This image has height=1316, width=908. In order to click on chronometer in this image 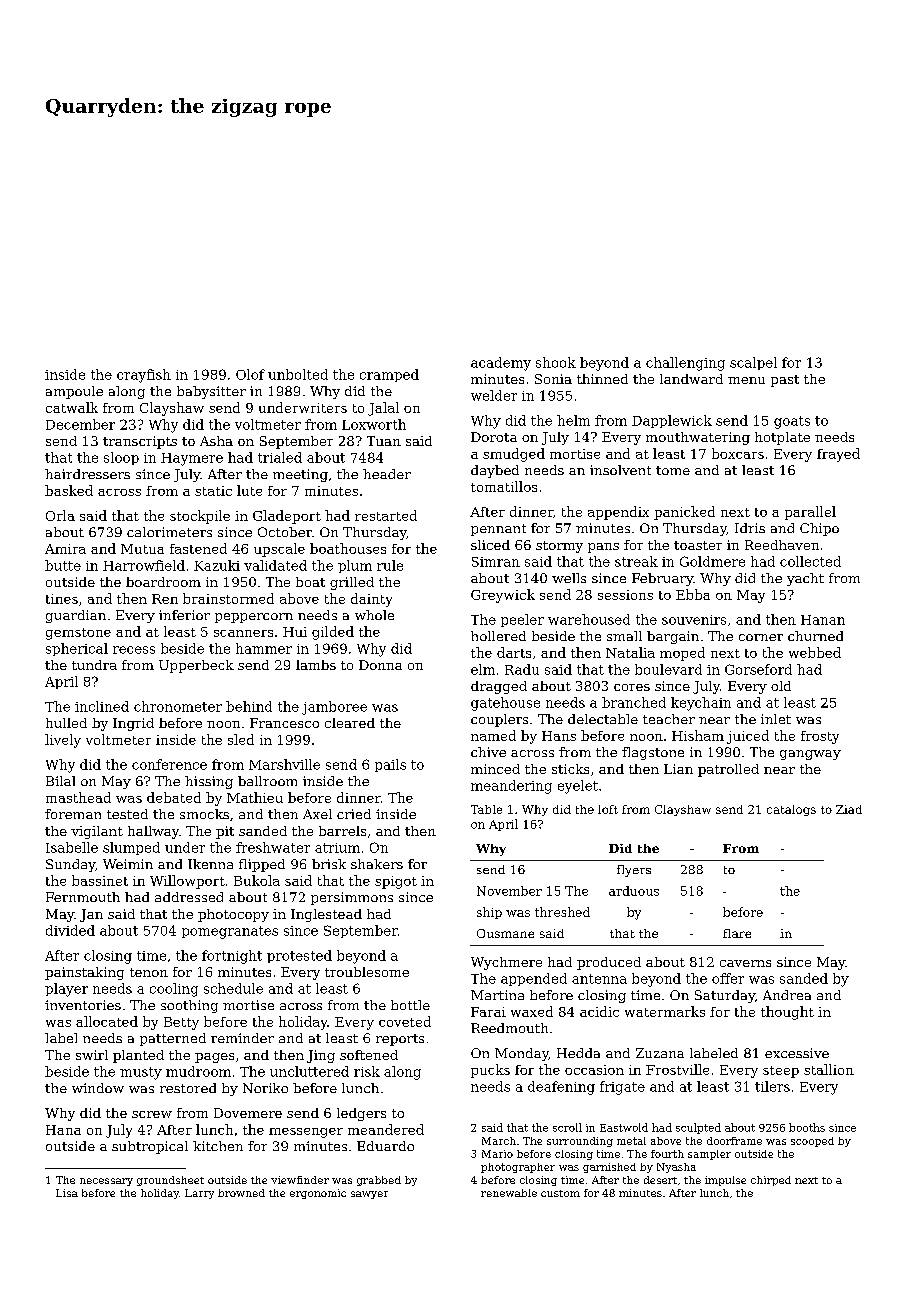, I will do `click(178, 706)`.
